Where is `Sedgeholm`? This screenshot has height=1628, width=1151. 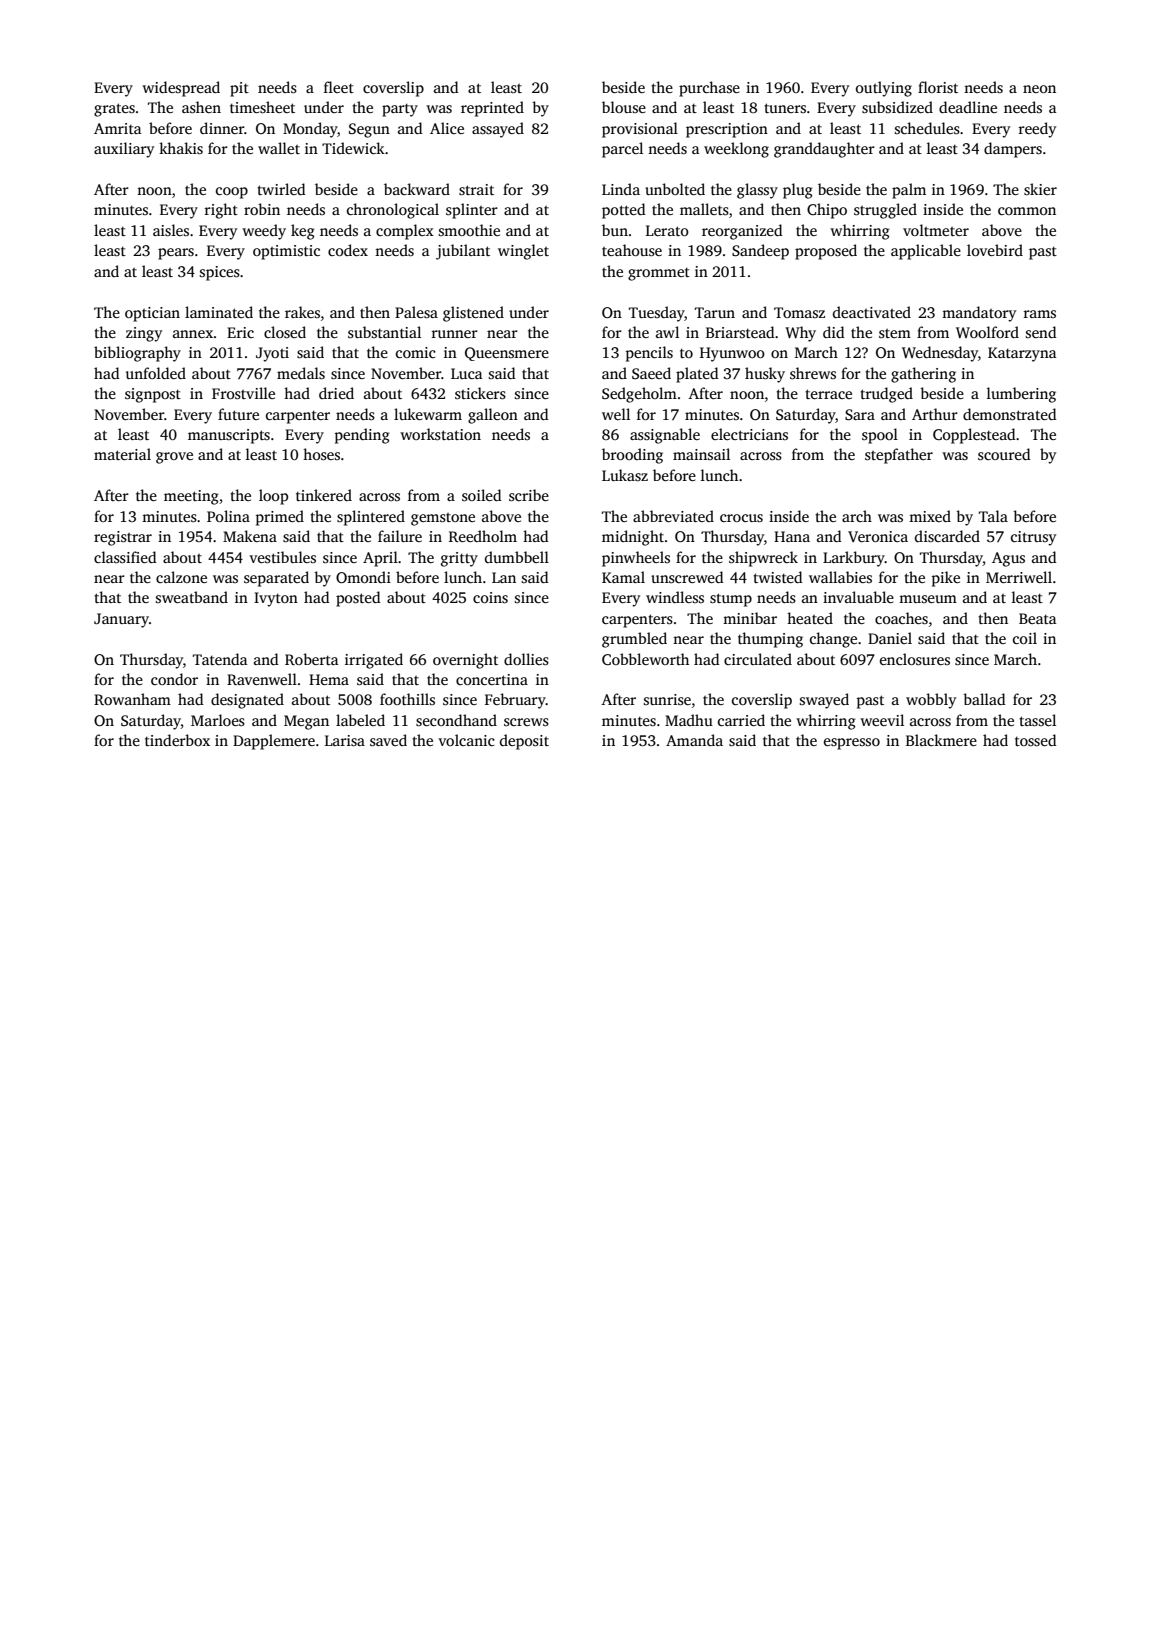
Sedgeholm is located at coordinates (639, 395).
